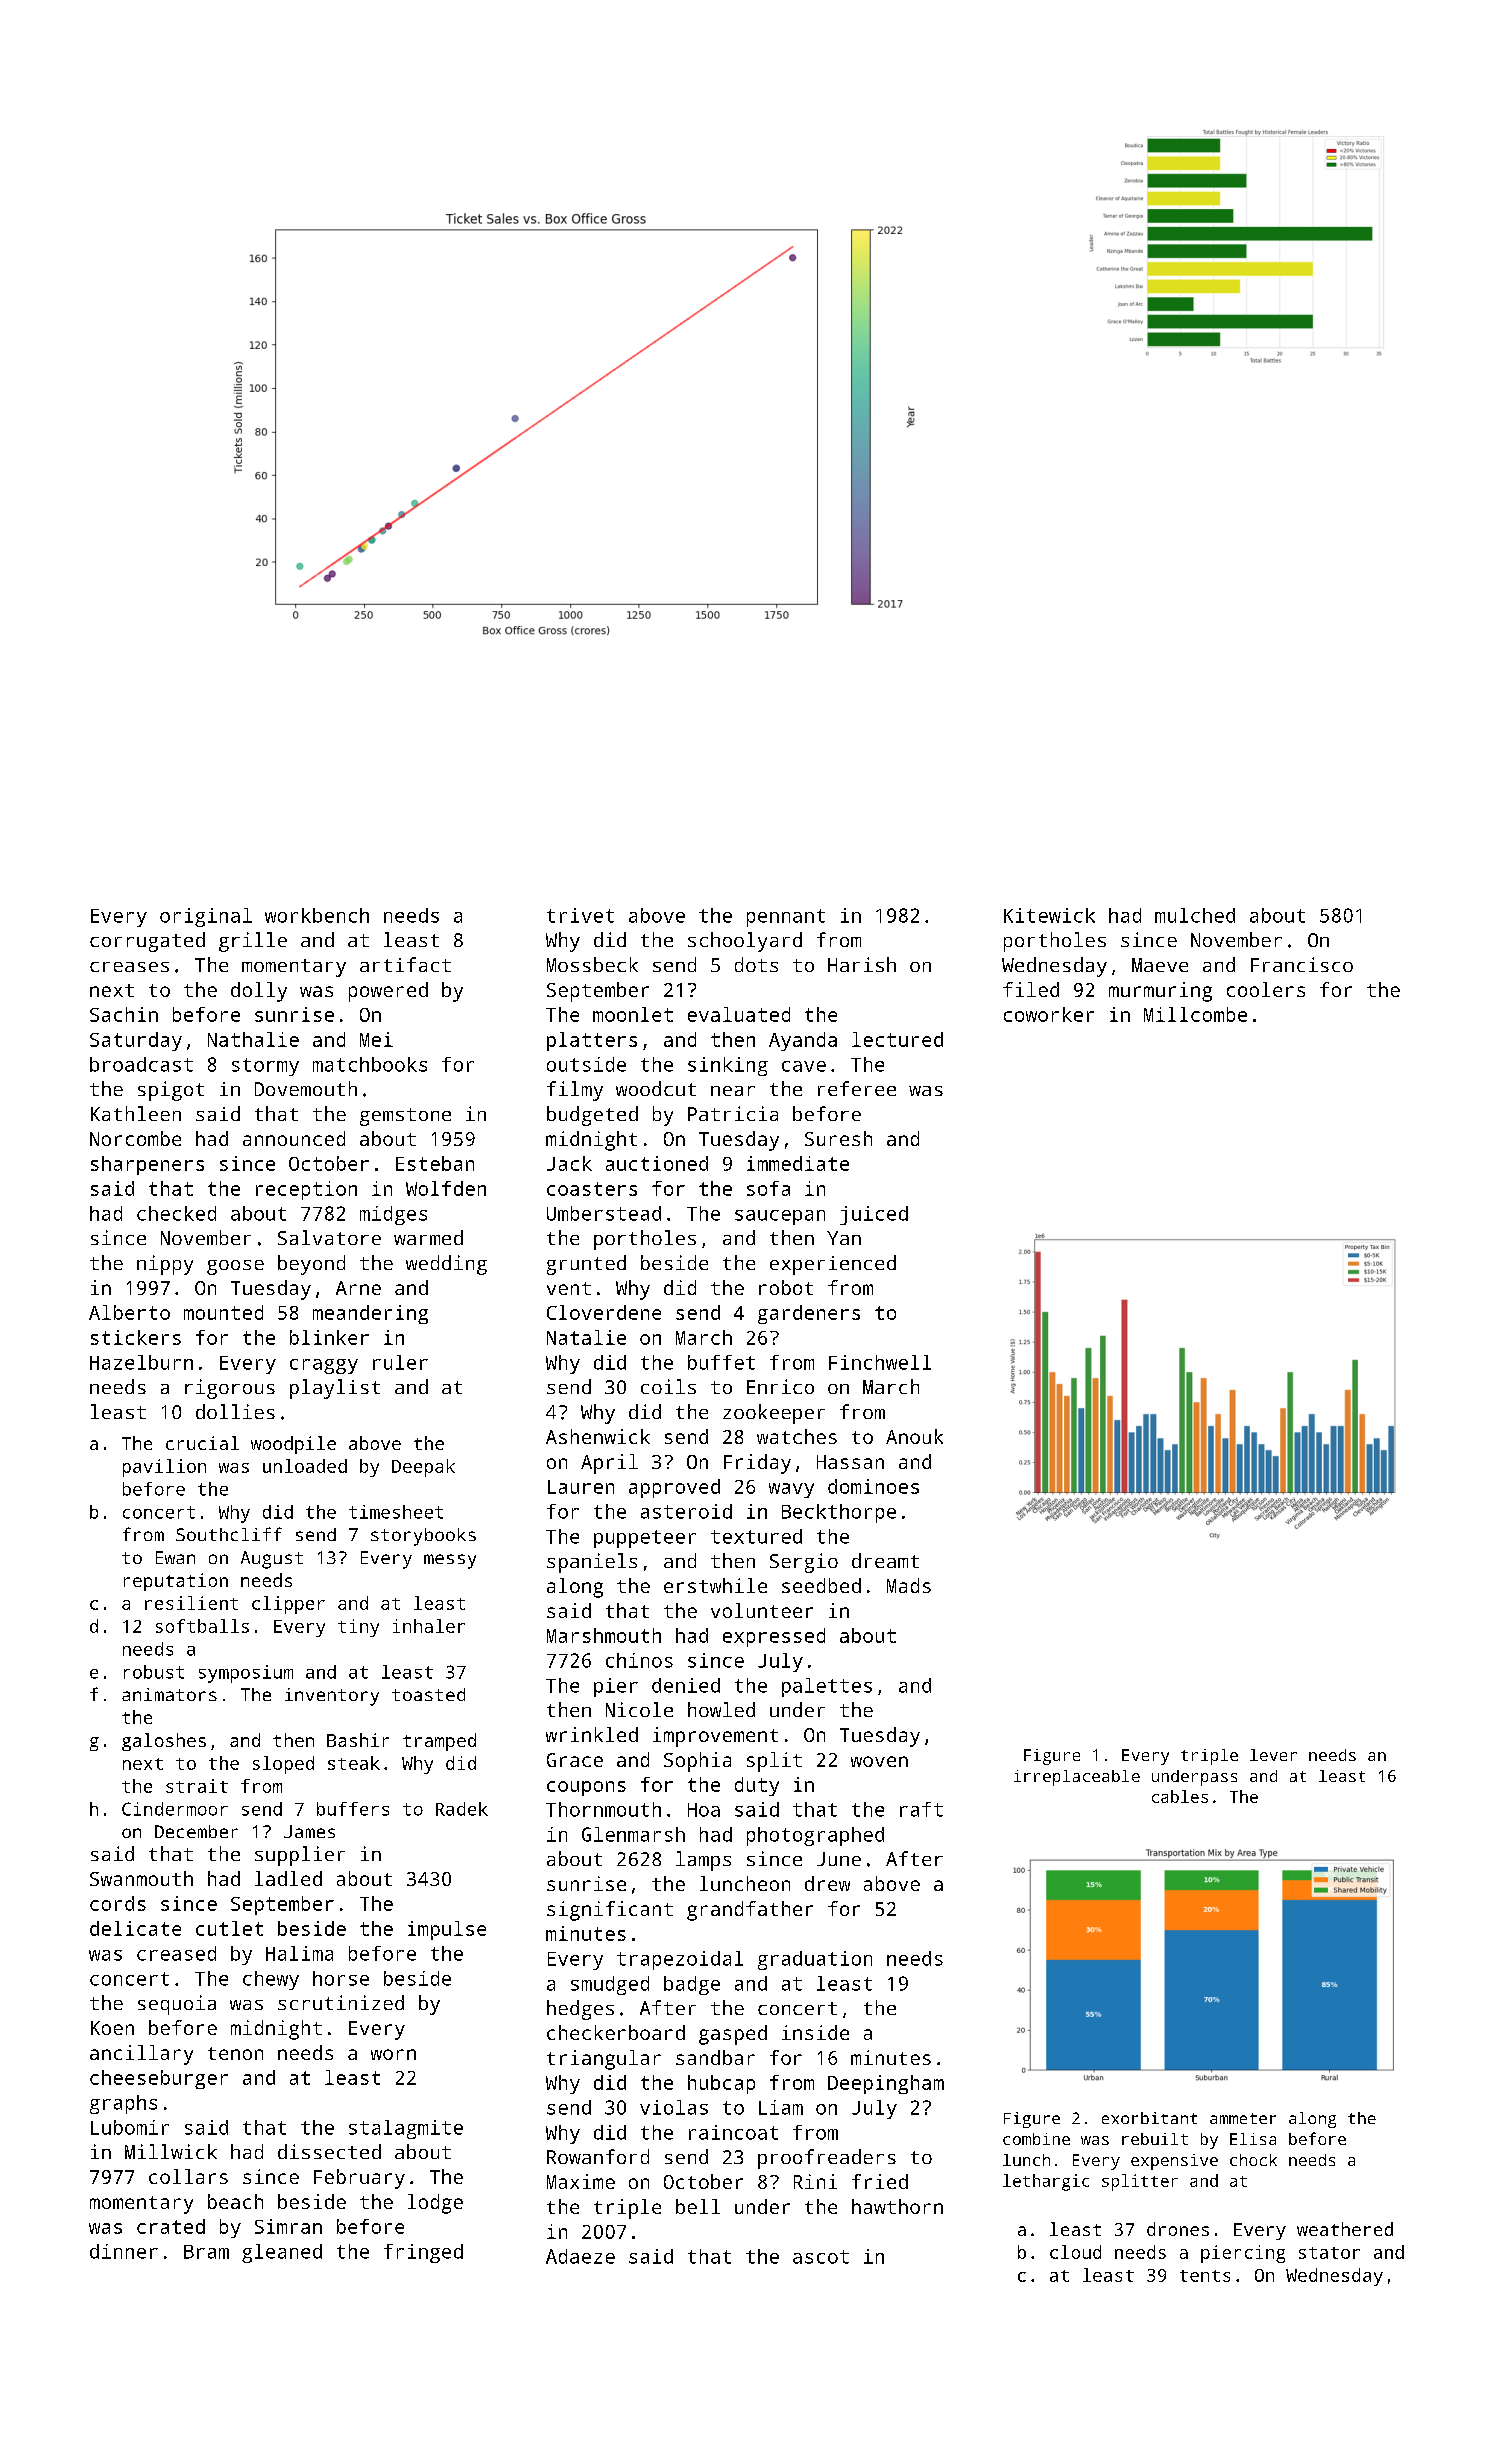  Describe the element at coordinates (1195, 915) in the screenshot. I see `mulched` at that location.
